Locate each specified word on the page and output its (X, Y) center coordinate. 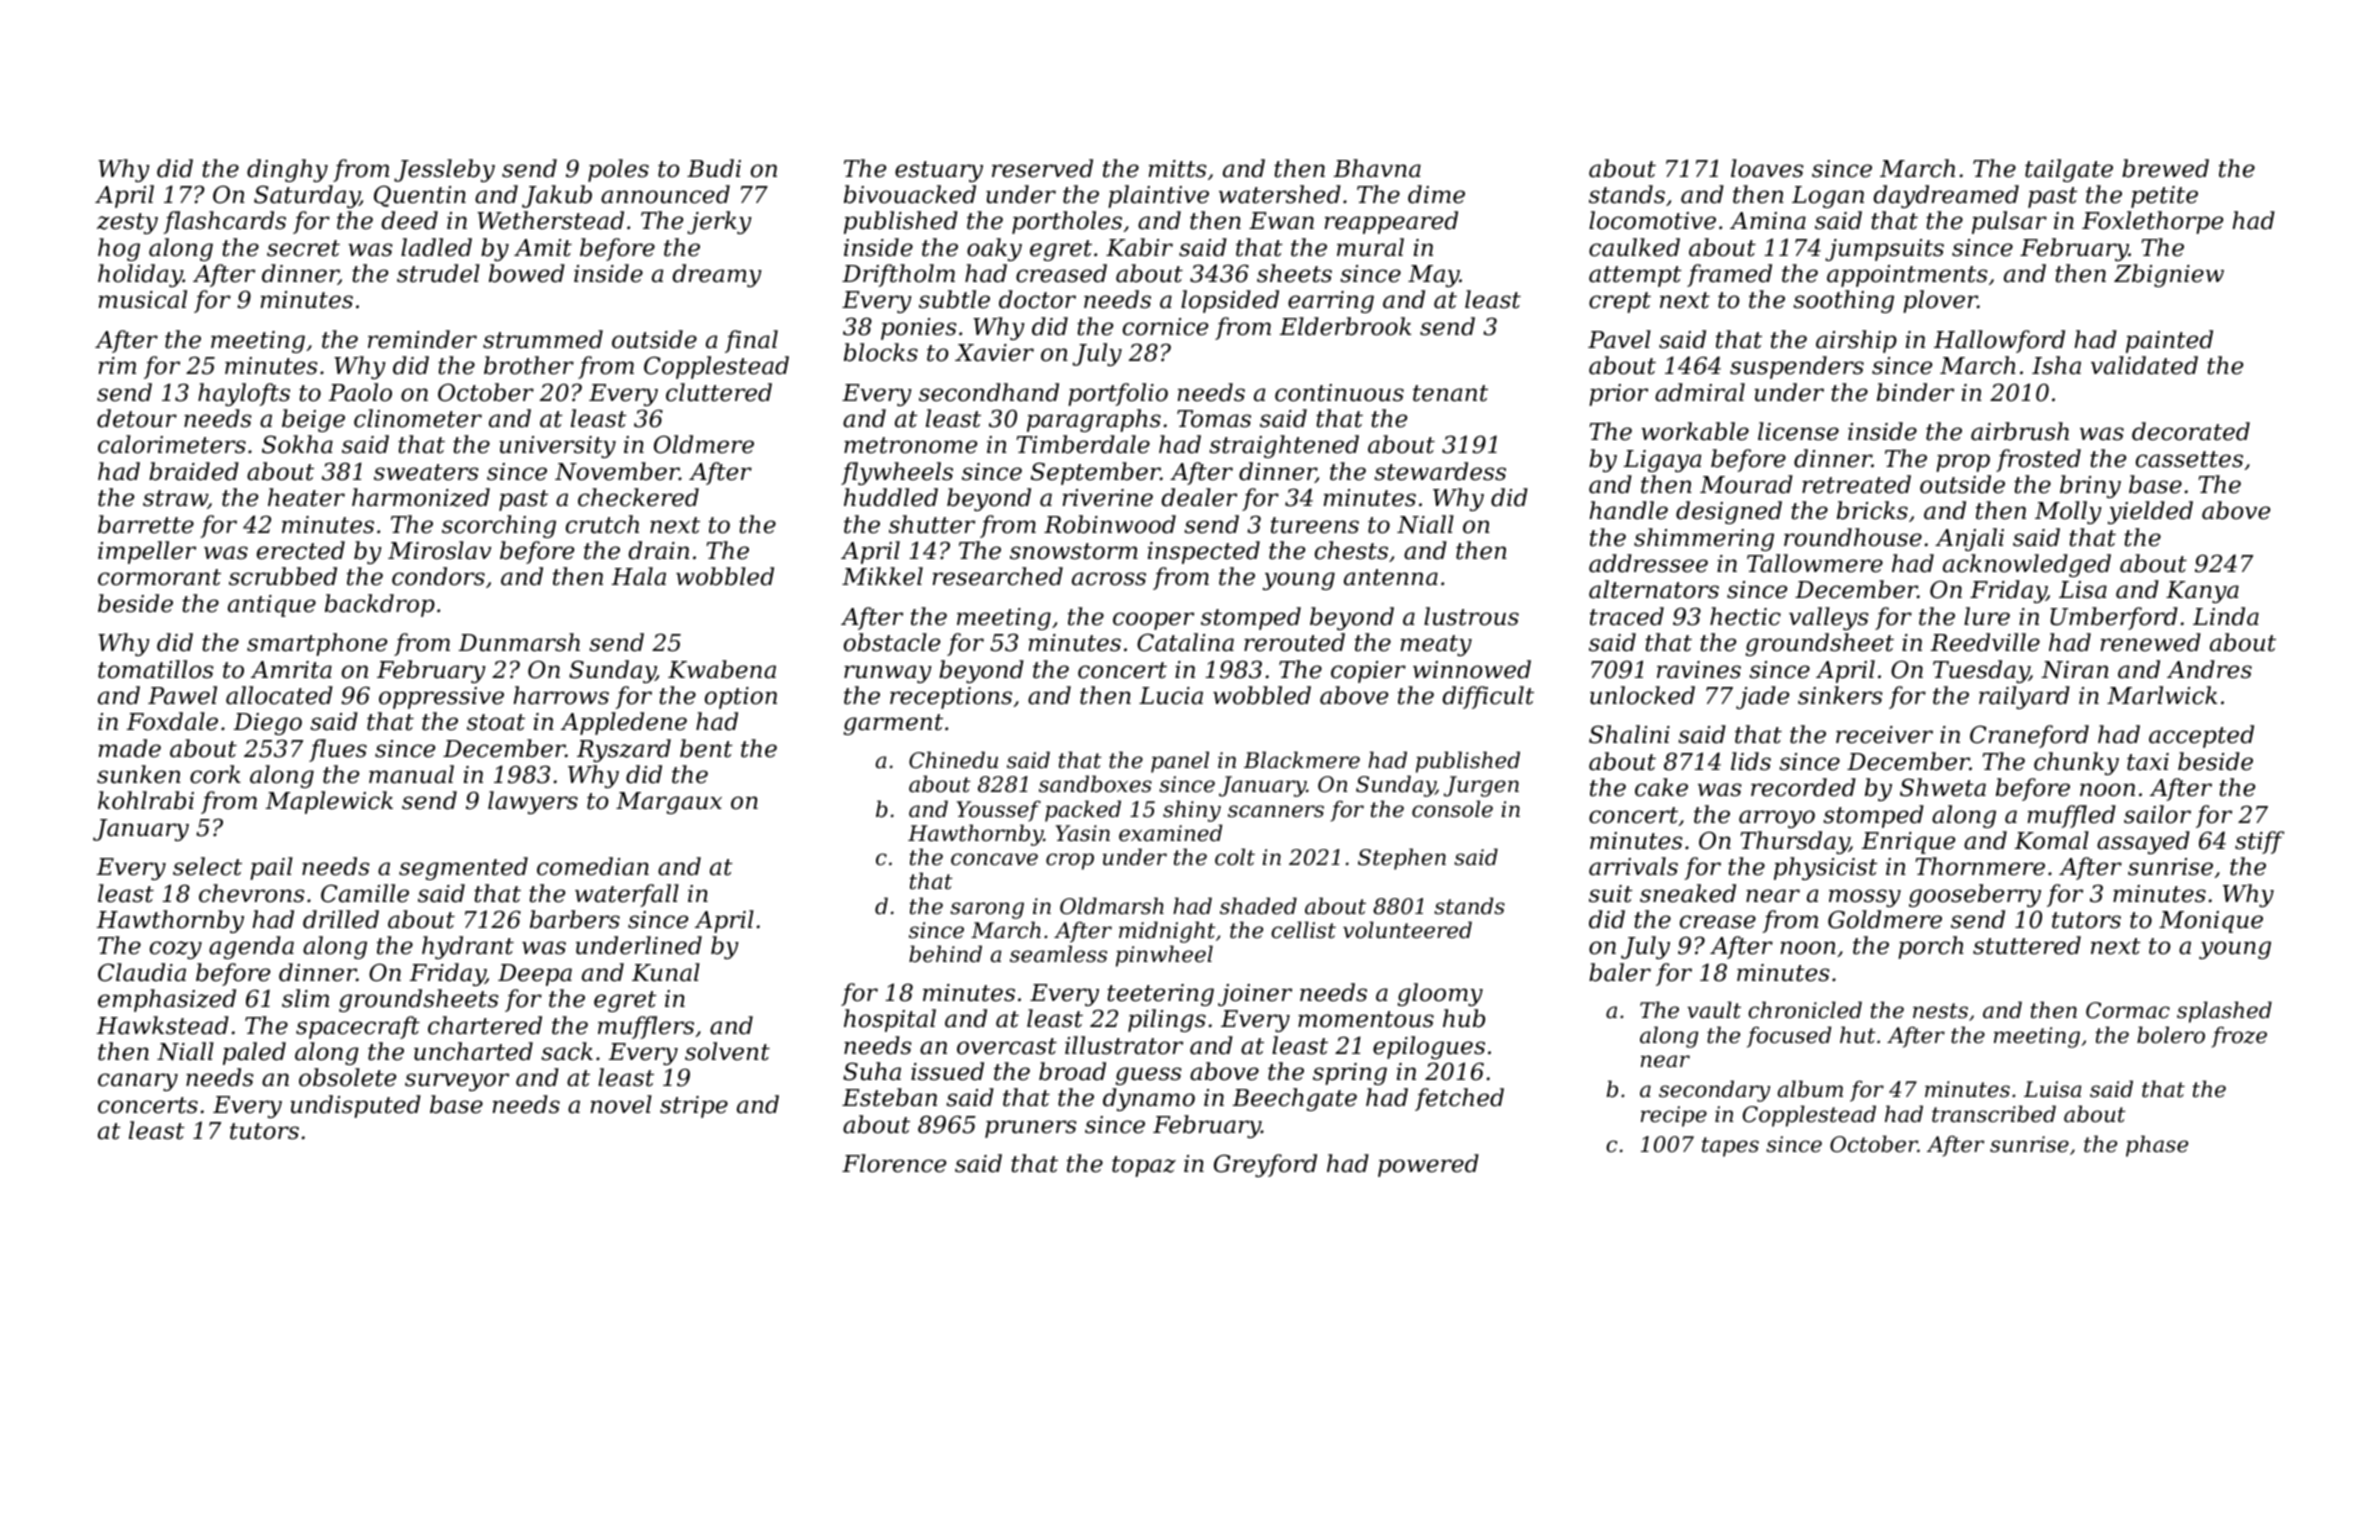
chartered (485, 1025)
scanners (1276, 811)
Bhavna (1377, 168)
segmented (463, 868)
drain (658, 550)
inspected (1204, 552)
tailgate (2069, 170)
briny (2090, 486)
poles (618, 170)
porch (1931, 947)
